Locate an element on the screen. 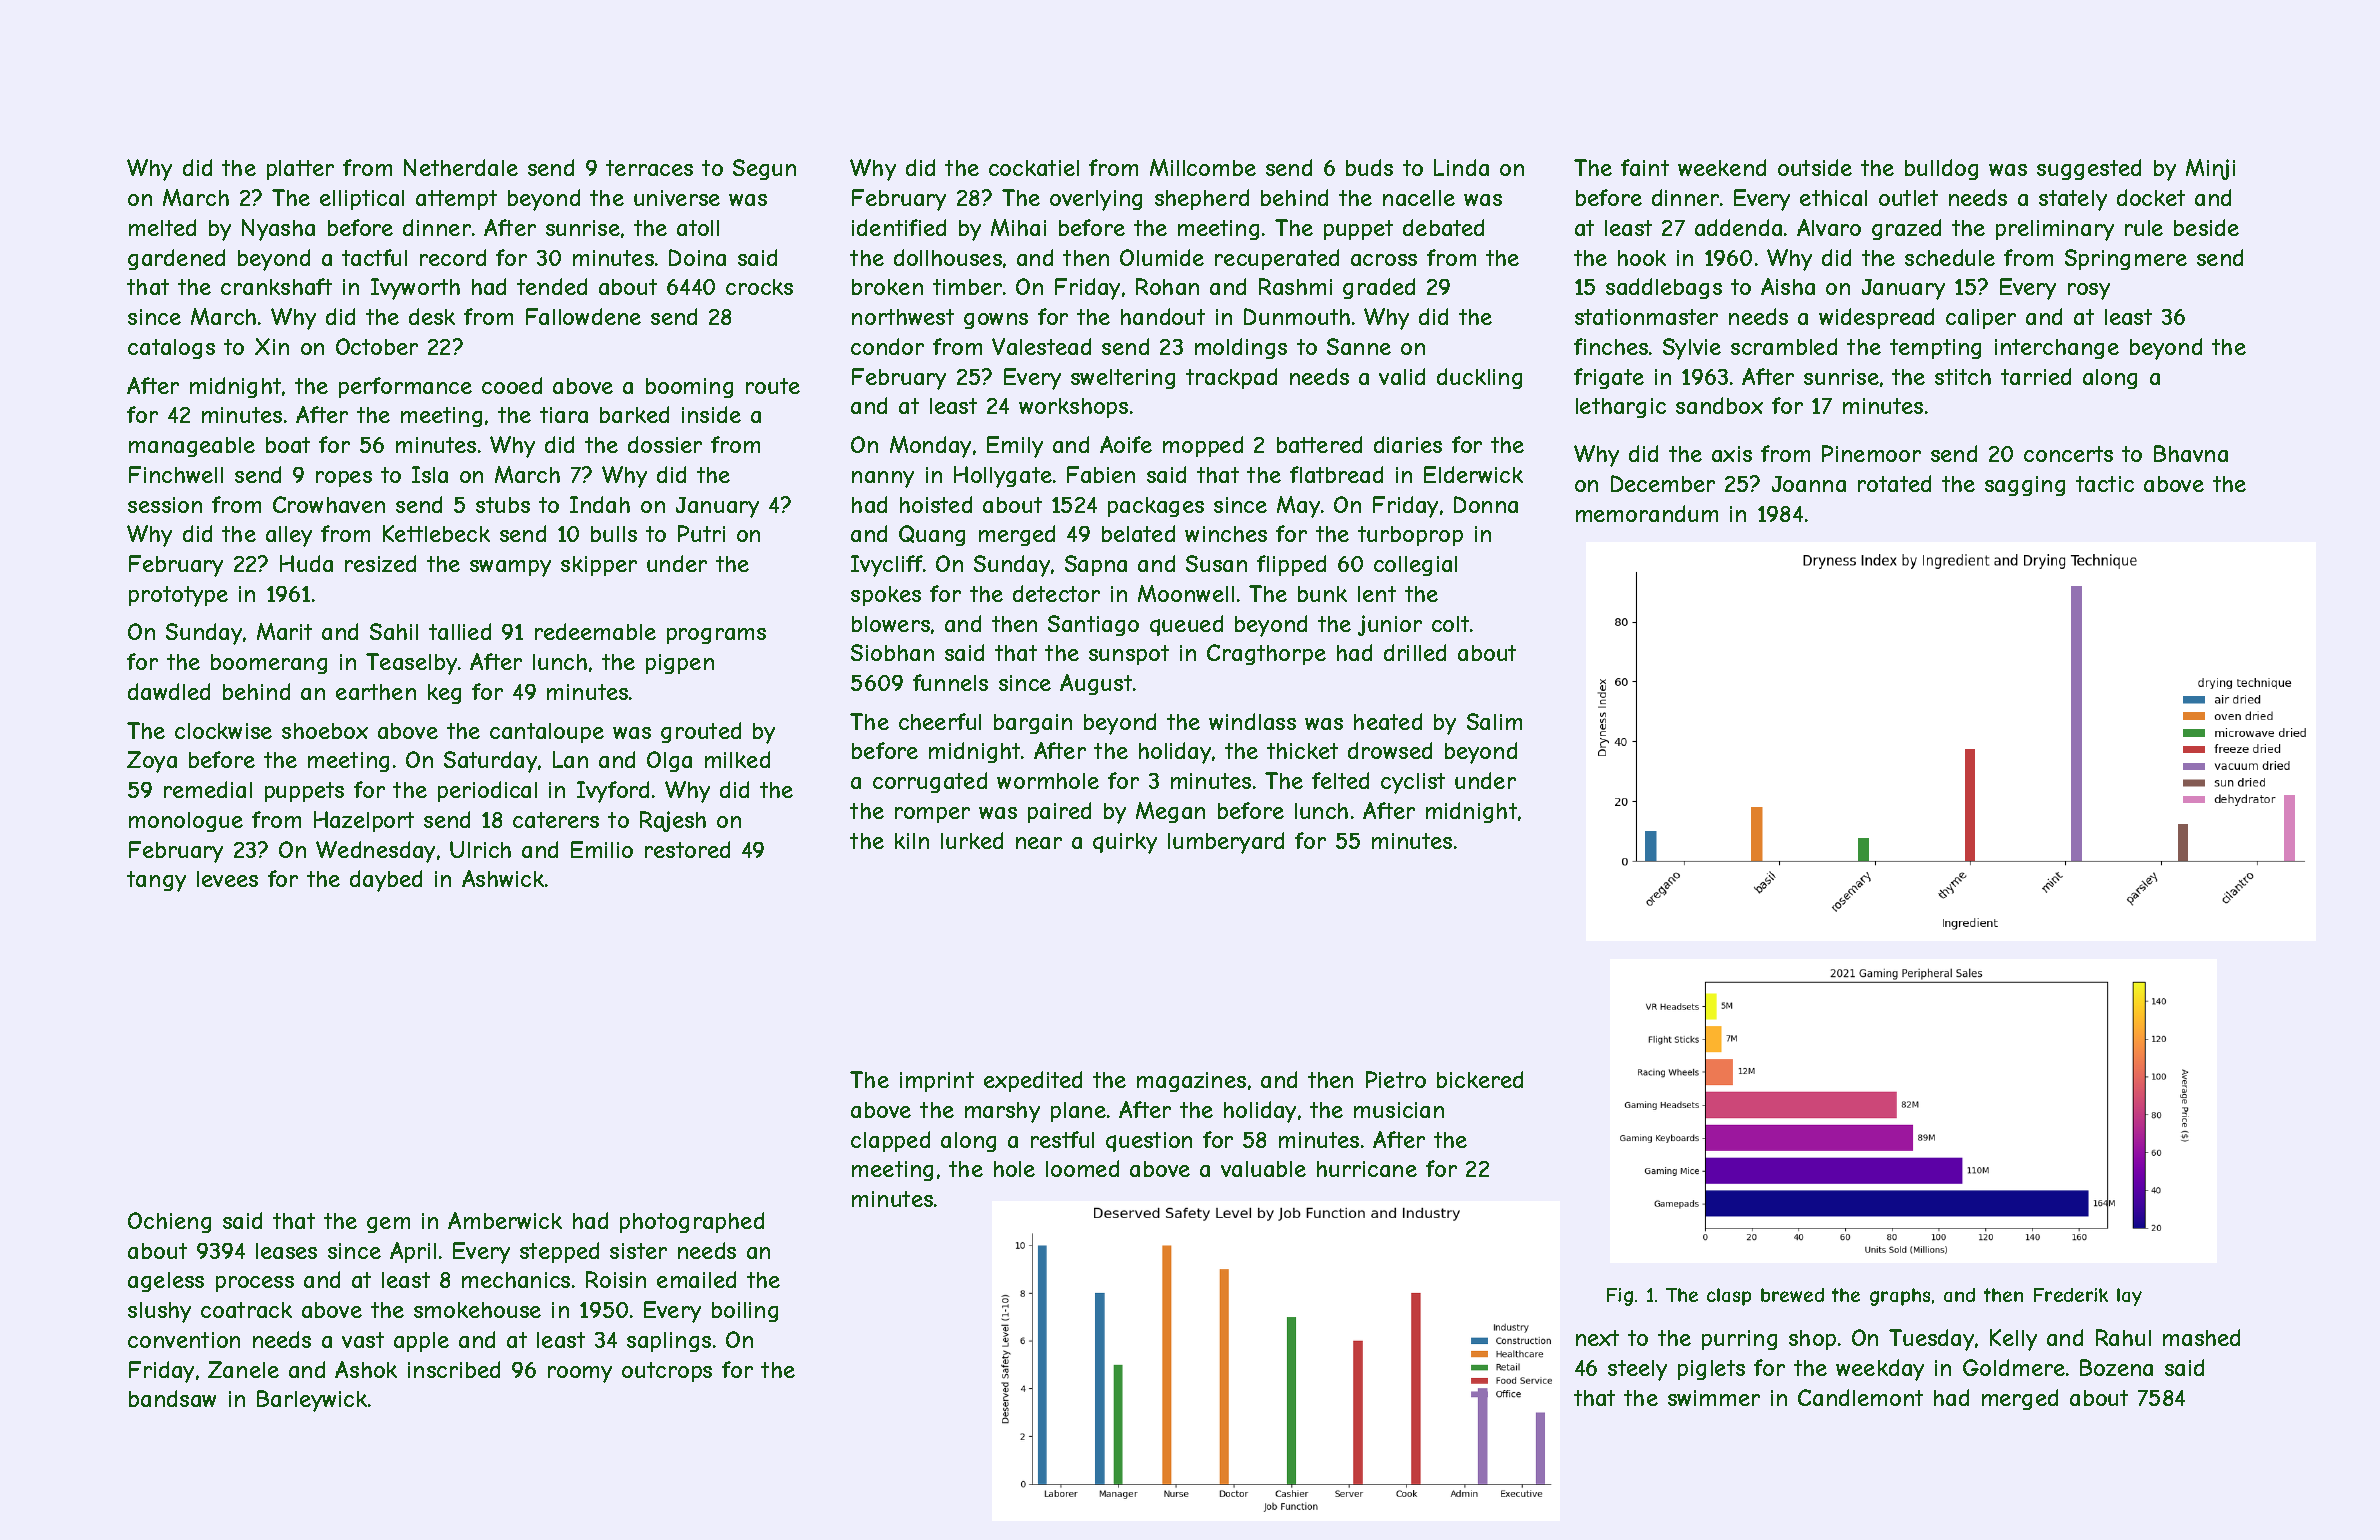 Image resolution: width=2380 pixels, height=1540 pixels. daybed is located at coordinates (386, 881).
